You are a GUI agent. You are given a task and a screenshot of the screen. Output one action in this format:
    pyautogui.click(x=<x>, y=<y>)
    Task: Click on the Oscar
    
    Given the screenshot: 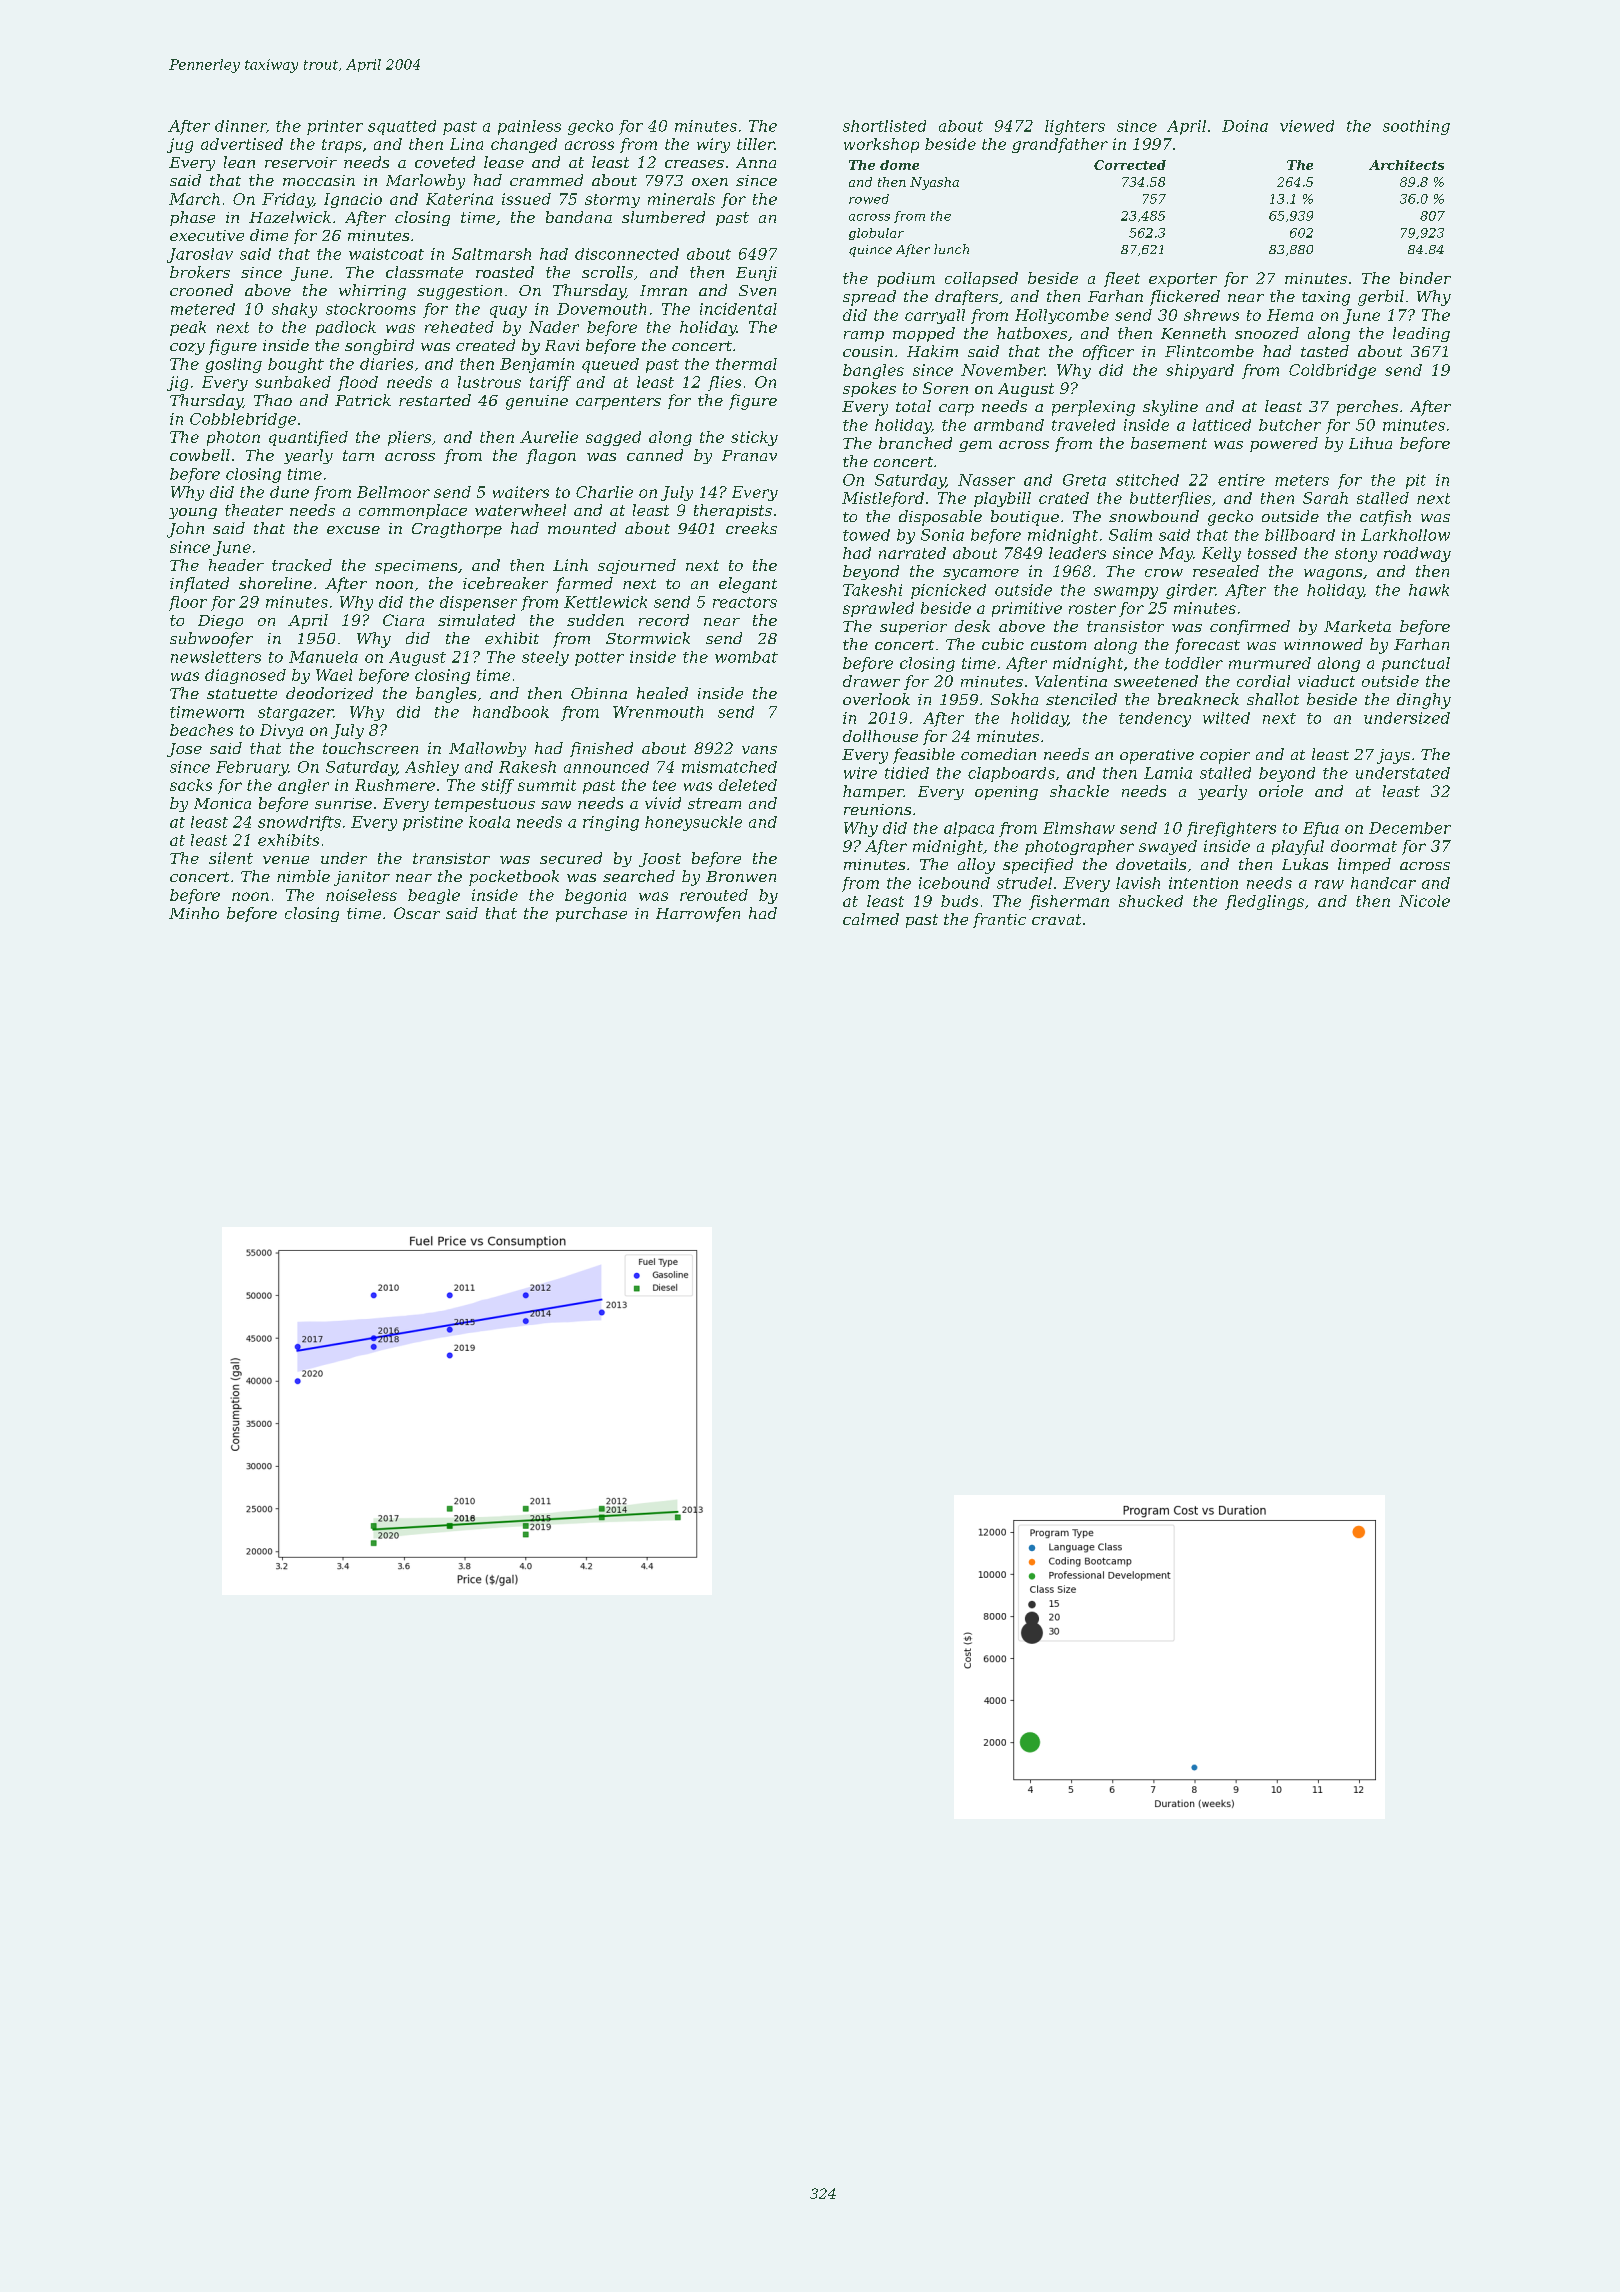 What is the action you would take?
    pyautogui.click(x=417, y=913)
